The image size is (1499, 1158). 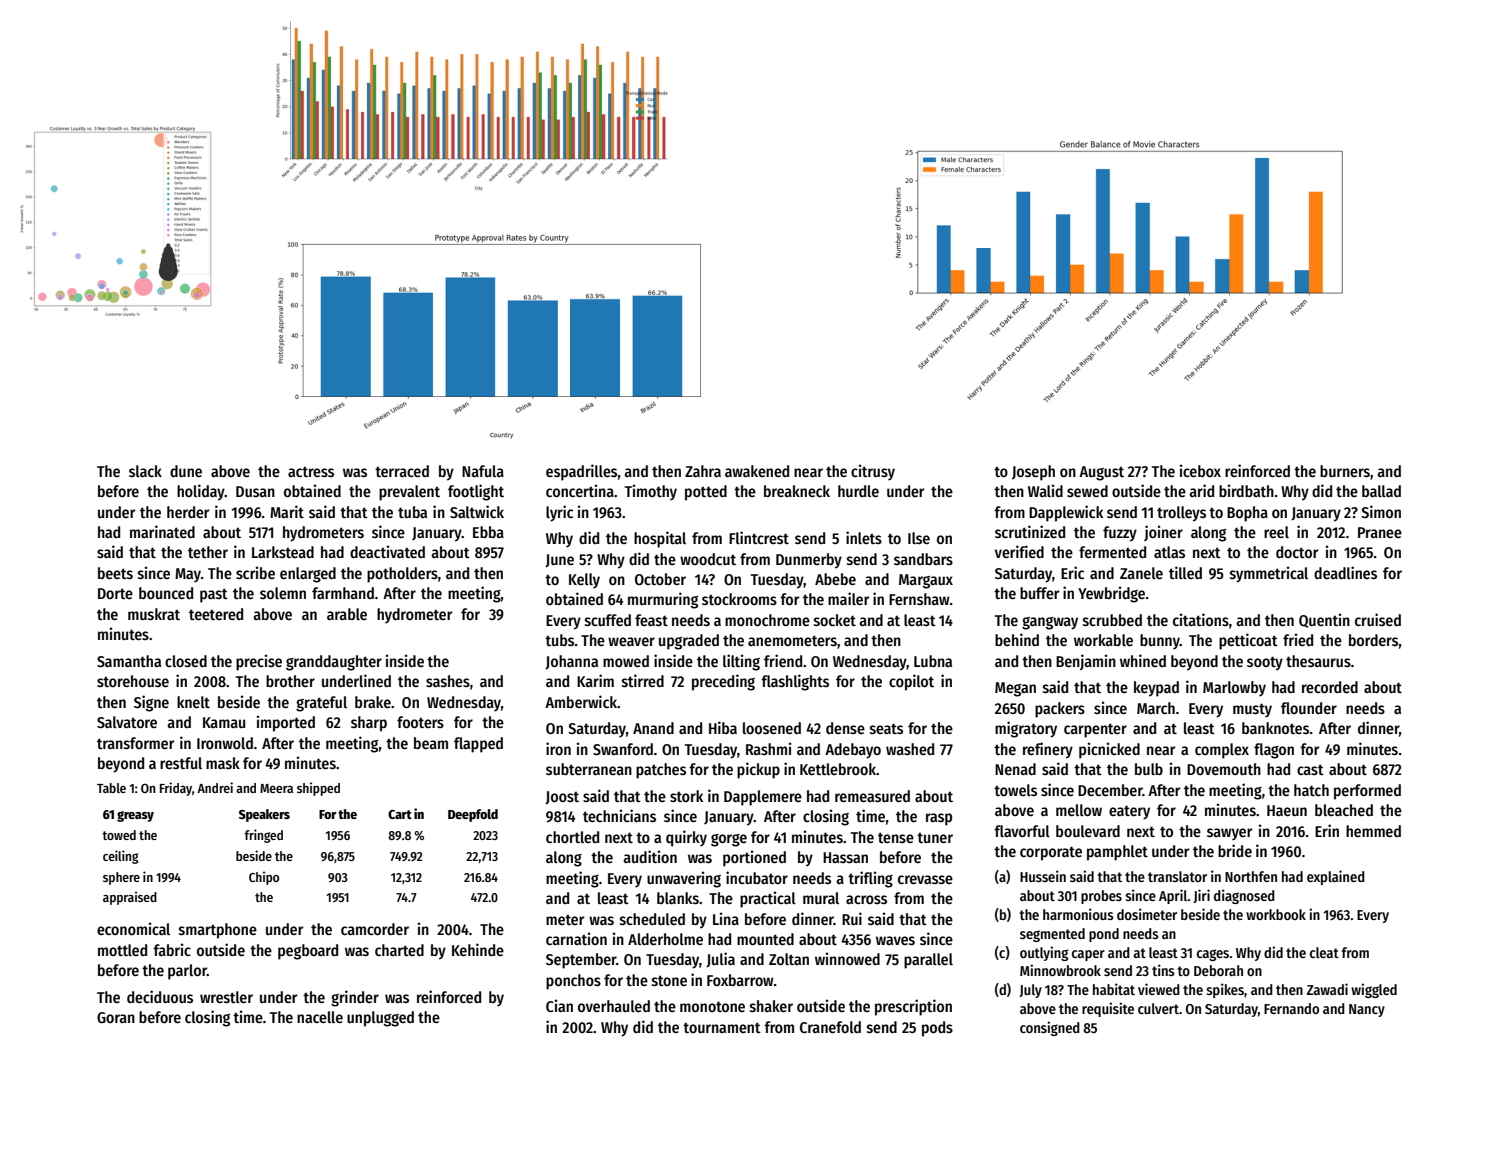 I want to click on slack, so click(x=145, y=471).
